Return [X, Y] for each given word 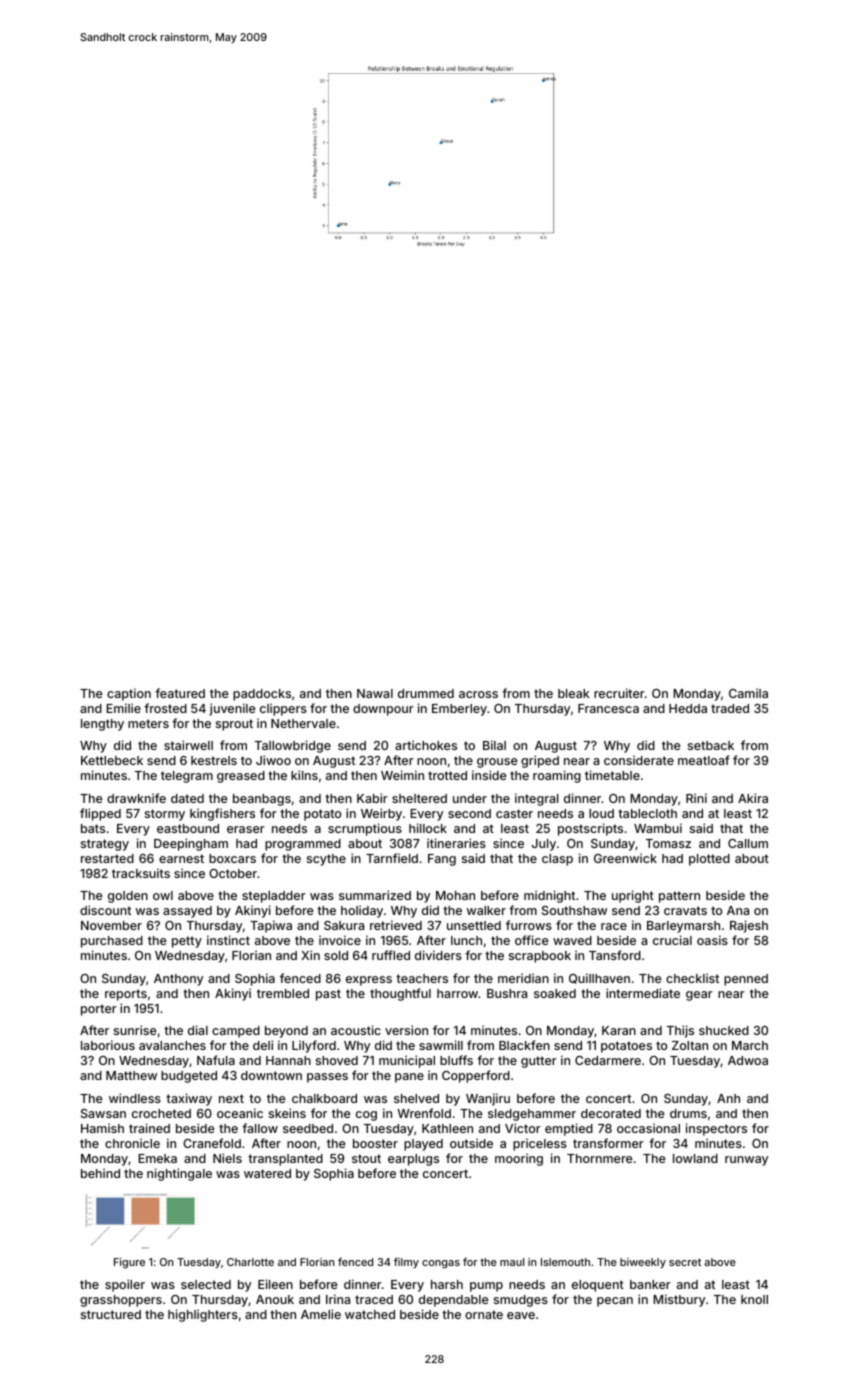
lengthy [102, 725]
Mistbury [679, 1300]
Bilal [494, 745]
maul [512, 1262]
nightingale [179, 1174]
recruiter [619, 693]
